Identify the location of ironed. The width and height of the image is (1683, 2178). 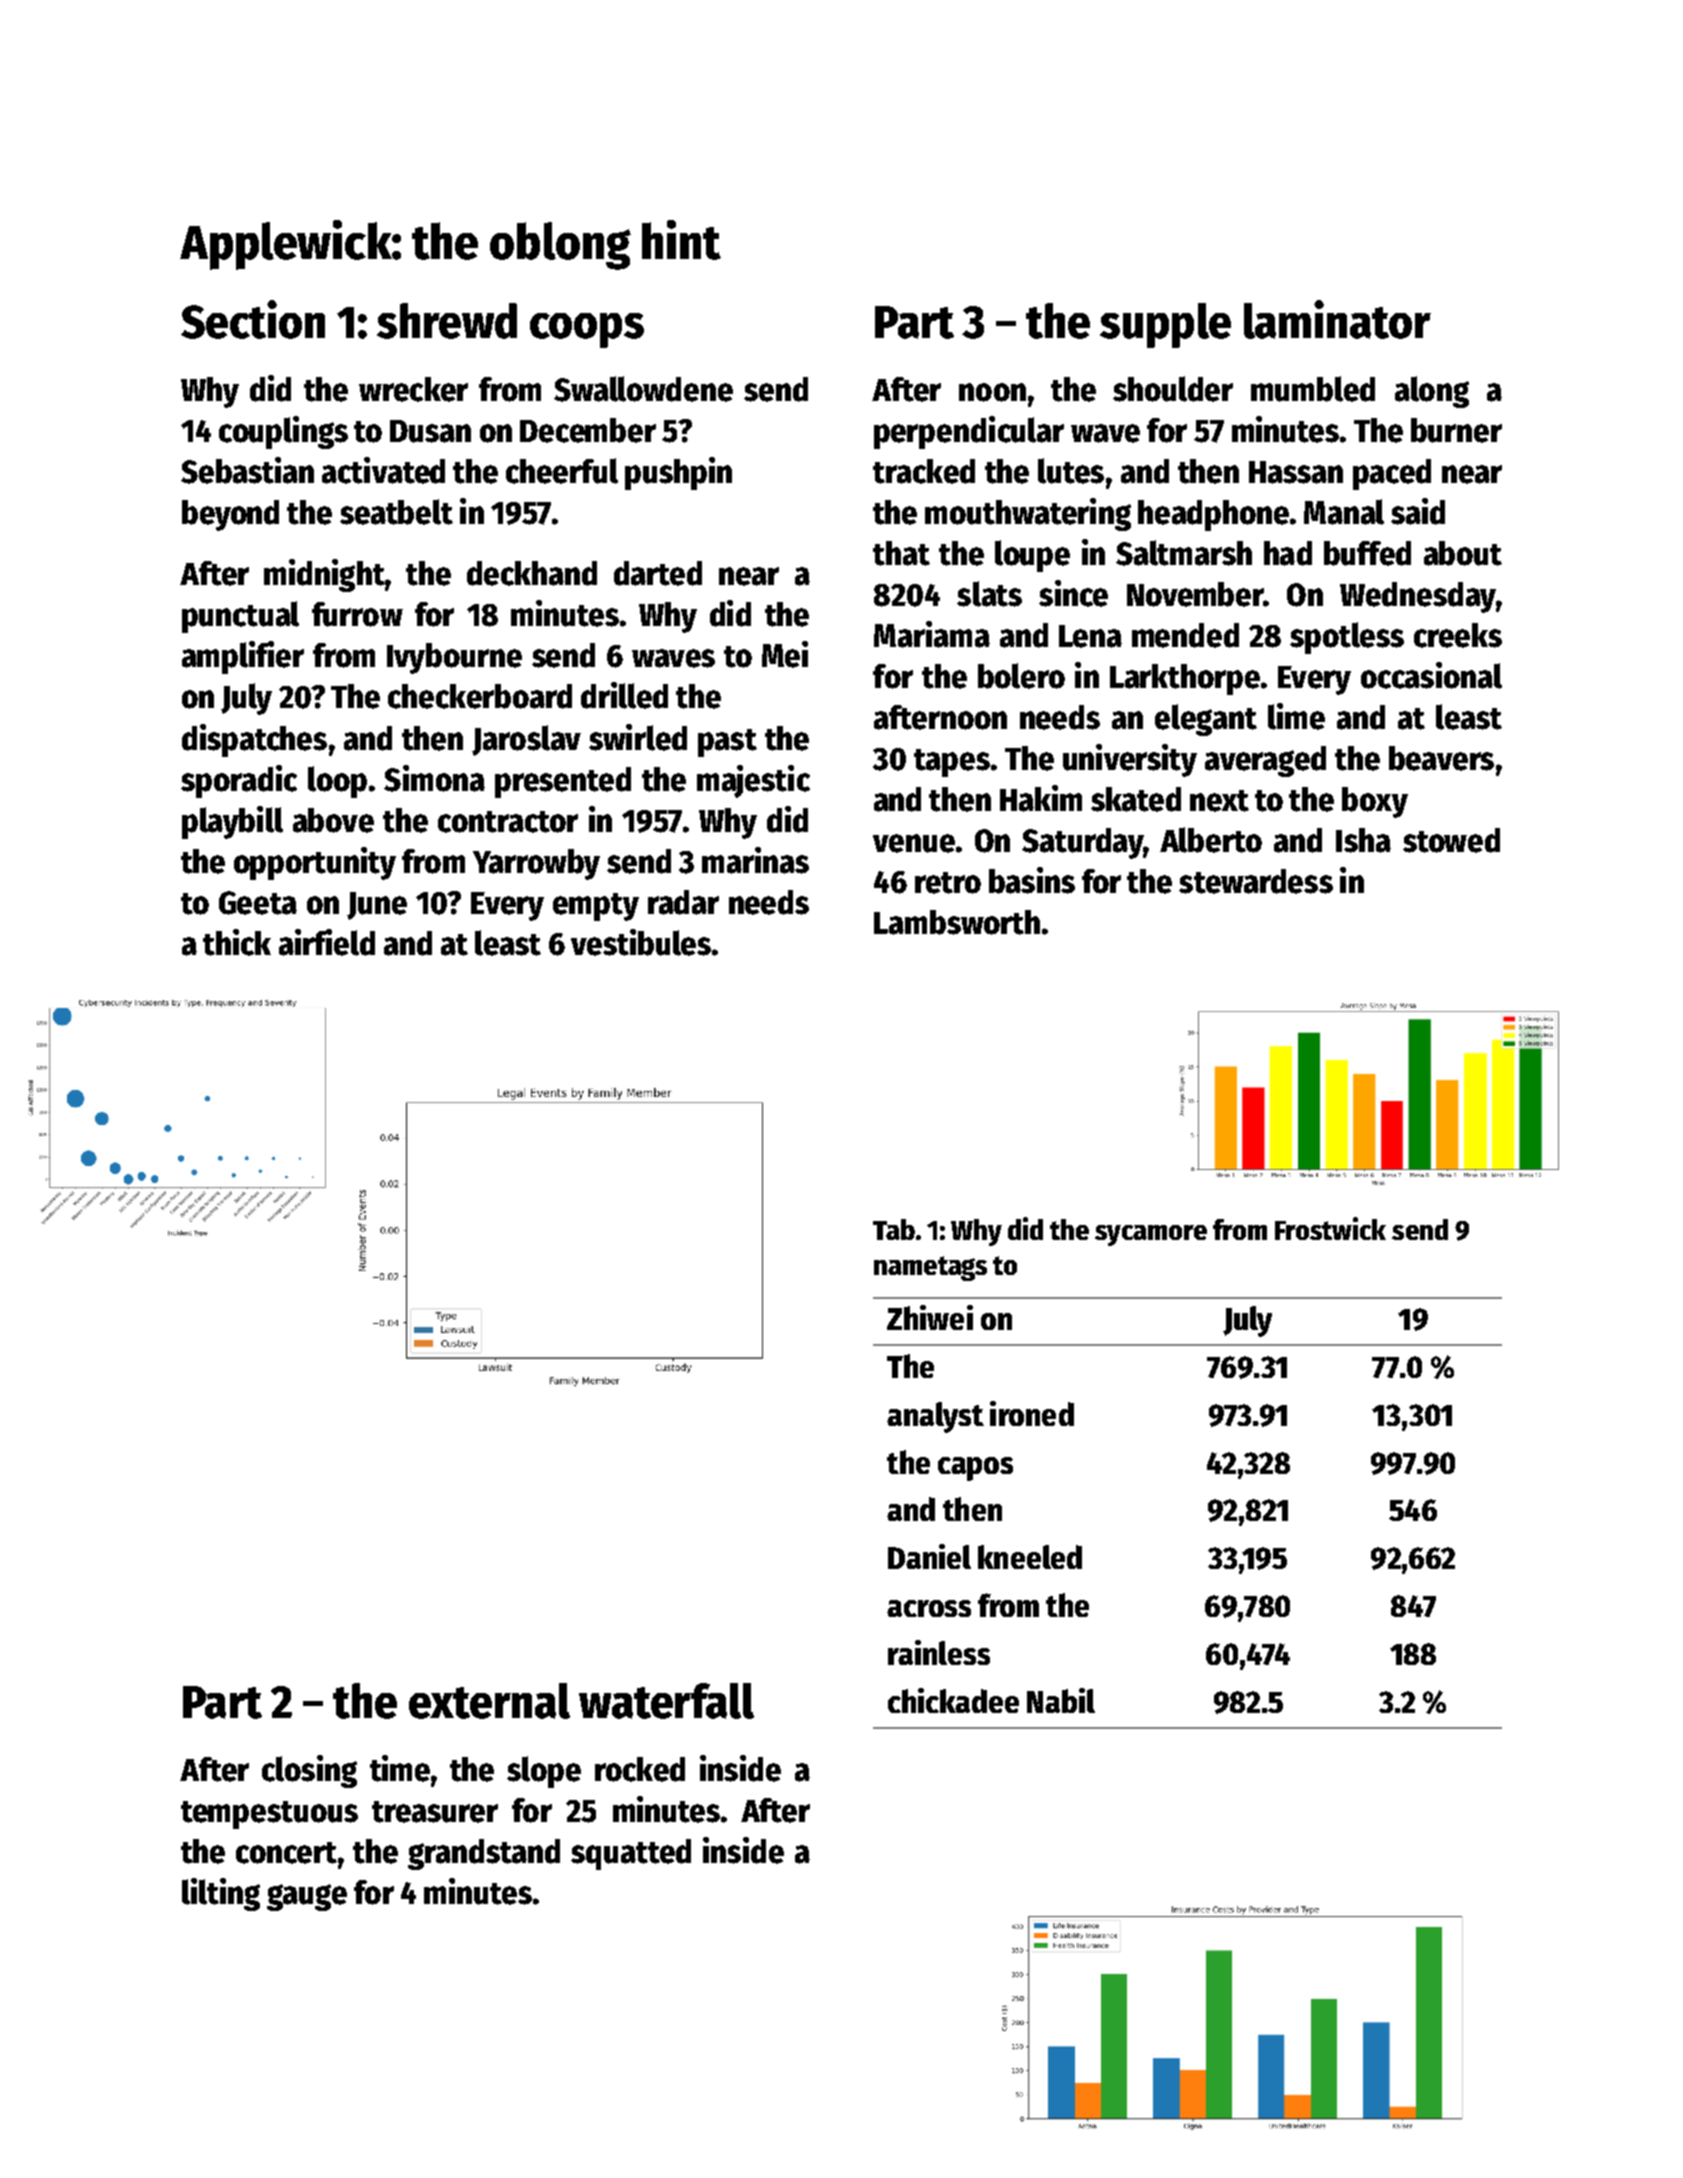
(1032, 1413).
